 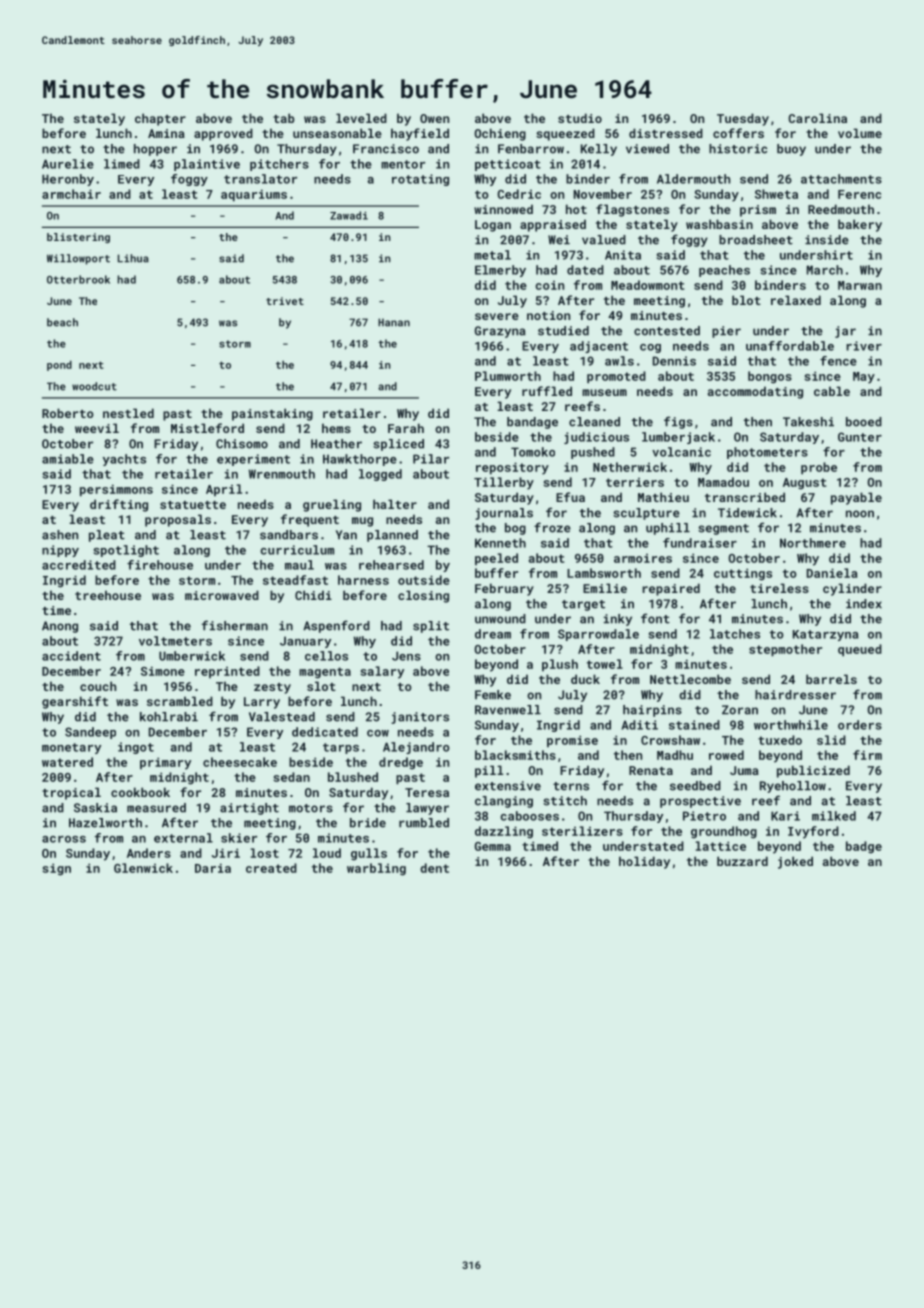 I want to click on aquariums, so click(x=254, y=195).
